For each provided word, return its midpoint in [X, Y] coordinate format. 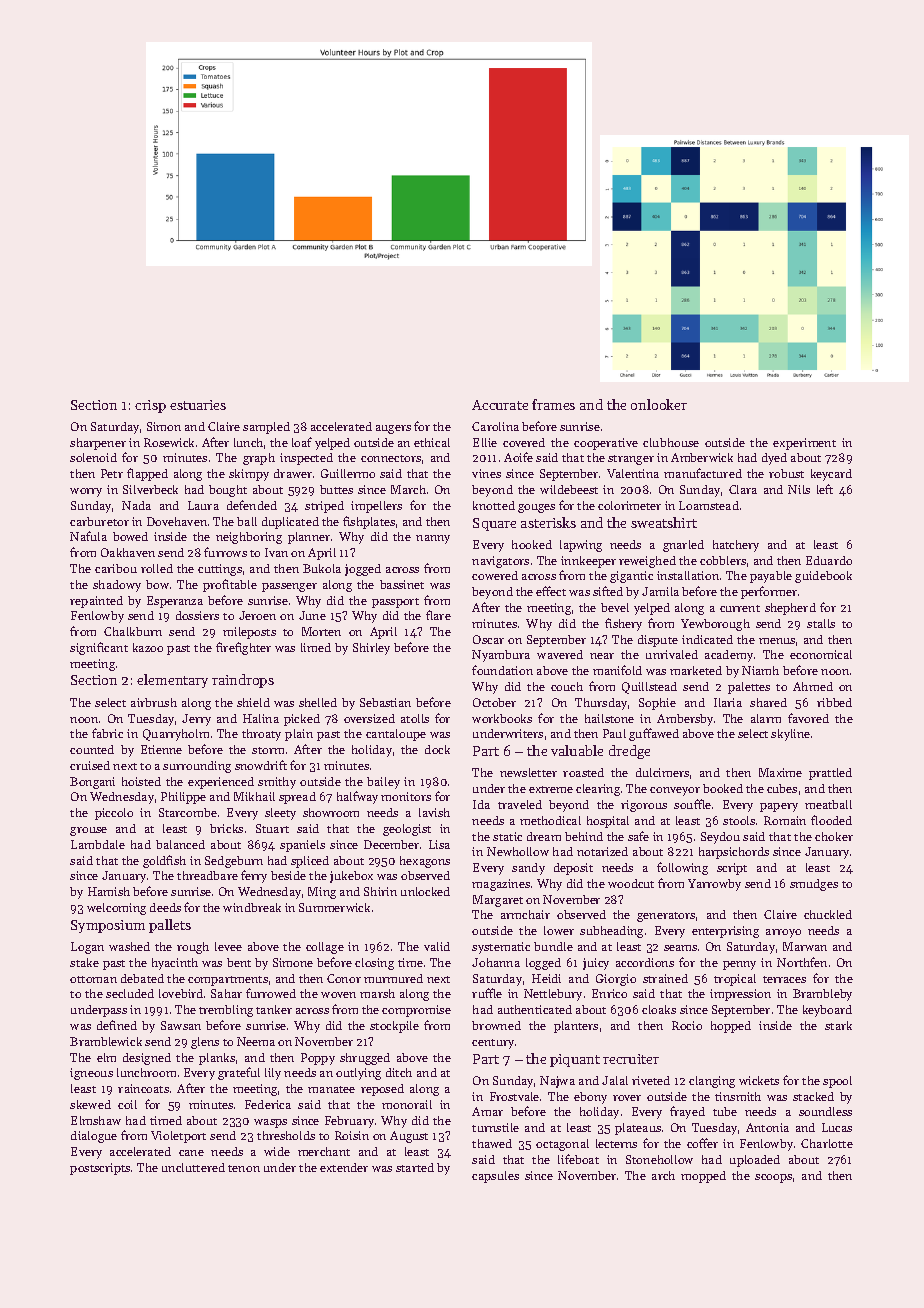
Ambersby [685, 720]
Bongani [92, 783]
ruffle [487, 993]
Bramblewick [106, 1041]
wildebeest [569, 489]
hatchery [736, 546]
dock [437, 749]
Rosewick [169, 442]
